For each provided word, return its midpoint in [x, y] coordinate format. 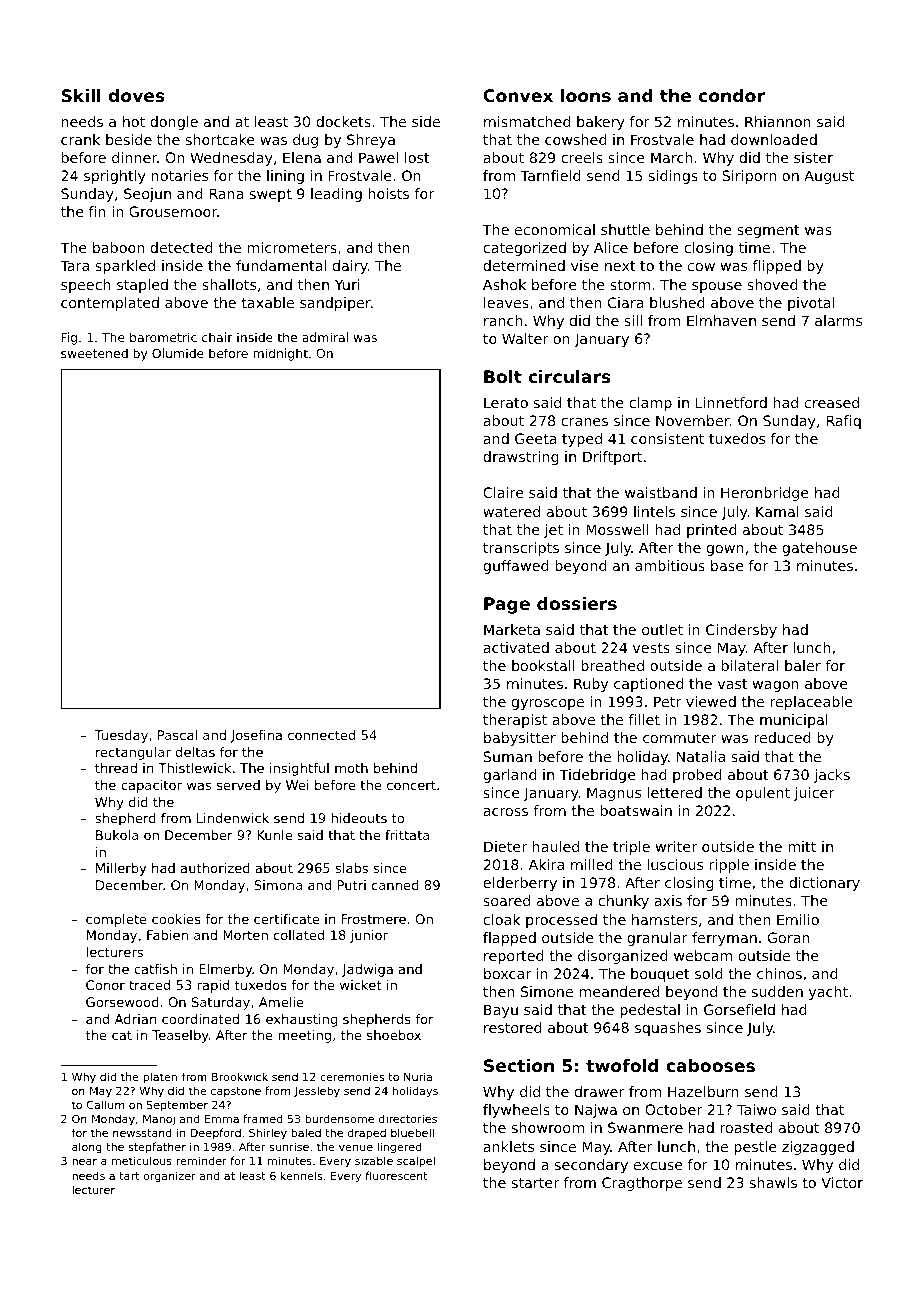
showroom [548, 1127]
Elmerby [225, 970]
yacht [828, 993]
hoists [389, 193]
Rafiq [843, 422]
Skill [81, 95]
